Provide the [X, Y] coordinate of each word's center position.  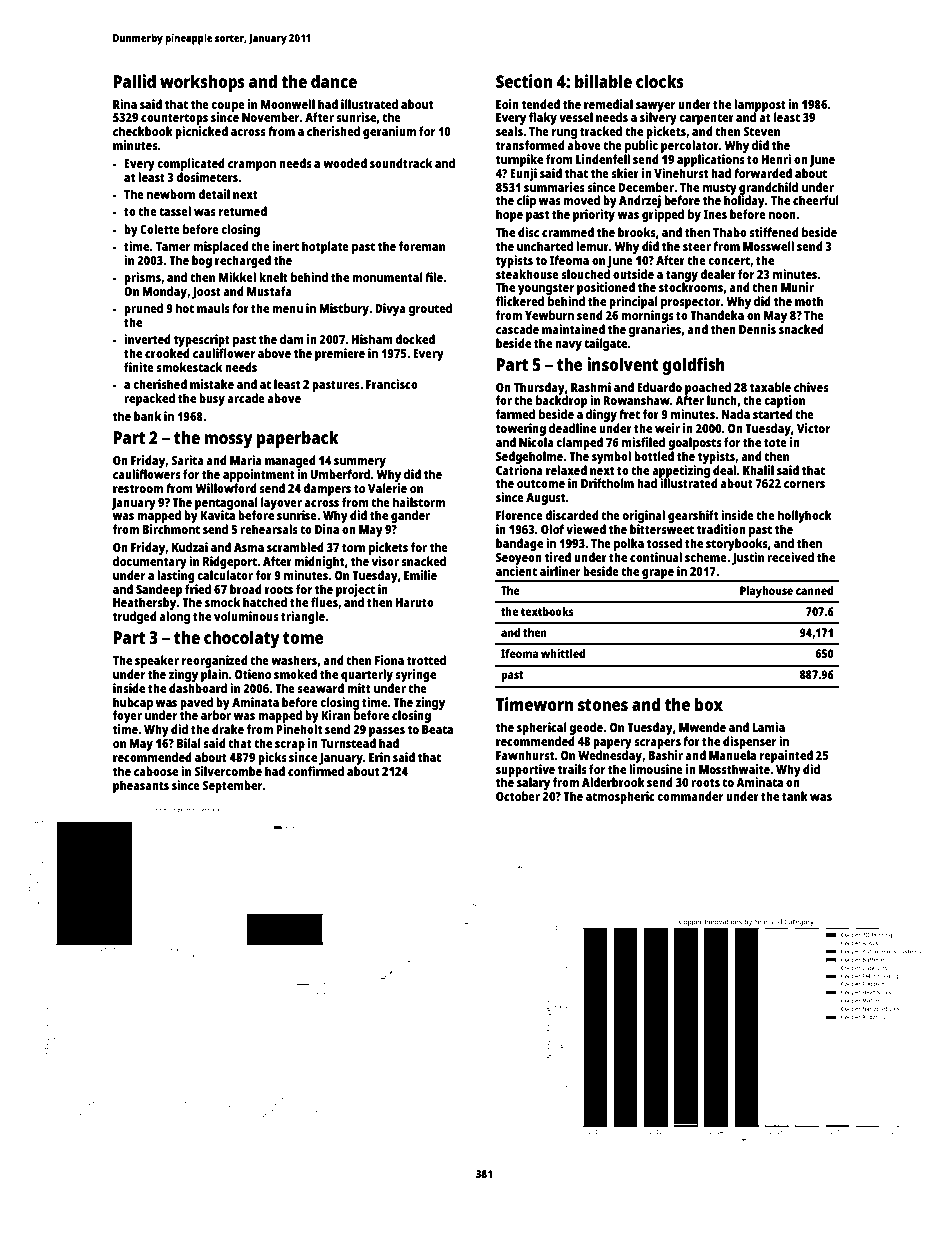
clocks [660, 81]
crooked [167, 353]
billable [603, 81]
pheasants [141, 786]
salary [533, 783]
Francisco [392, 384]
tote [775, 442]
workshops [202, 83]
